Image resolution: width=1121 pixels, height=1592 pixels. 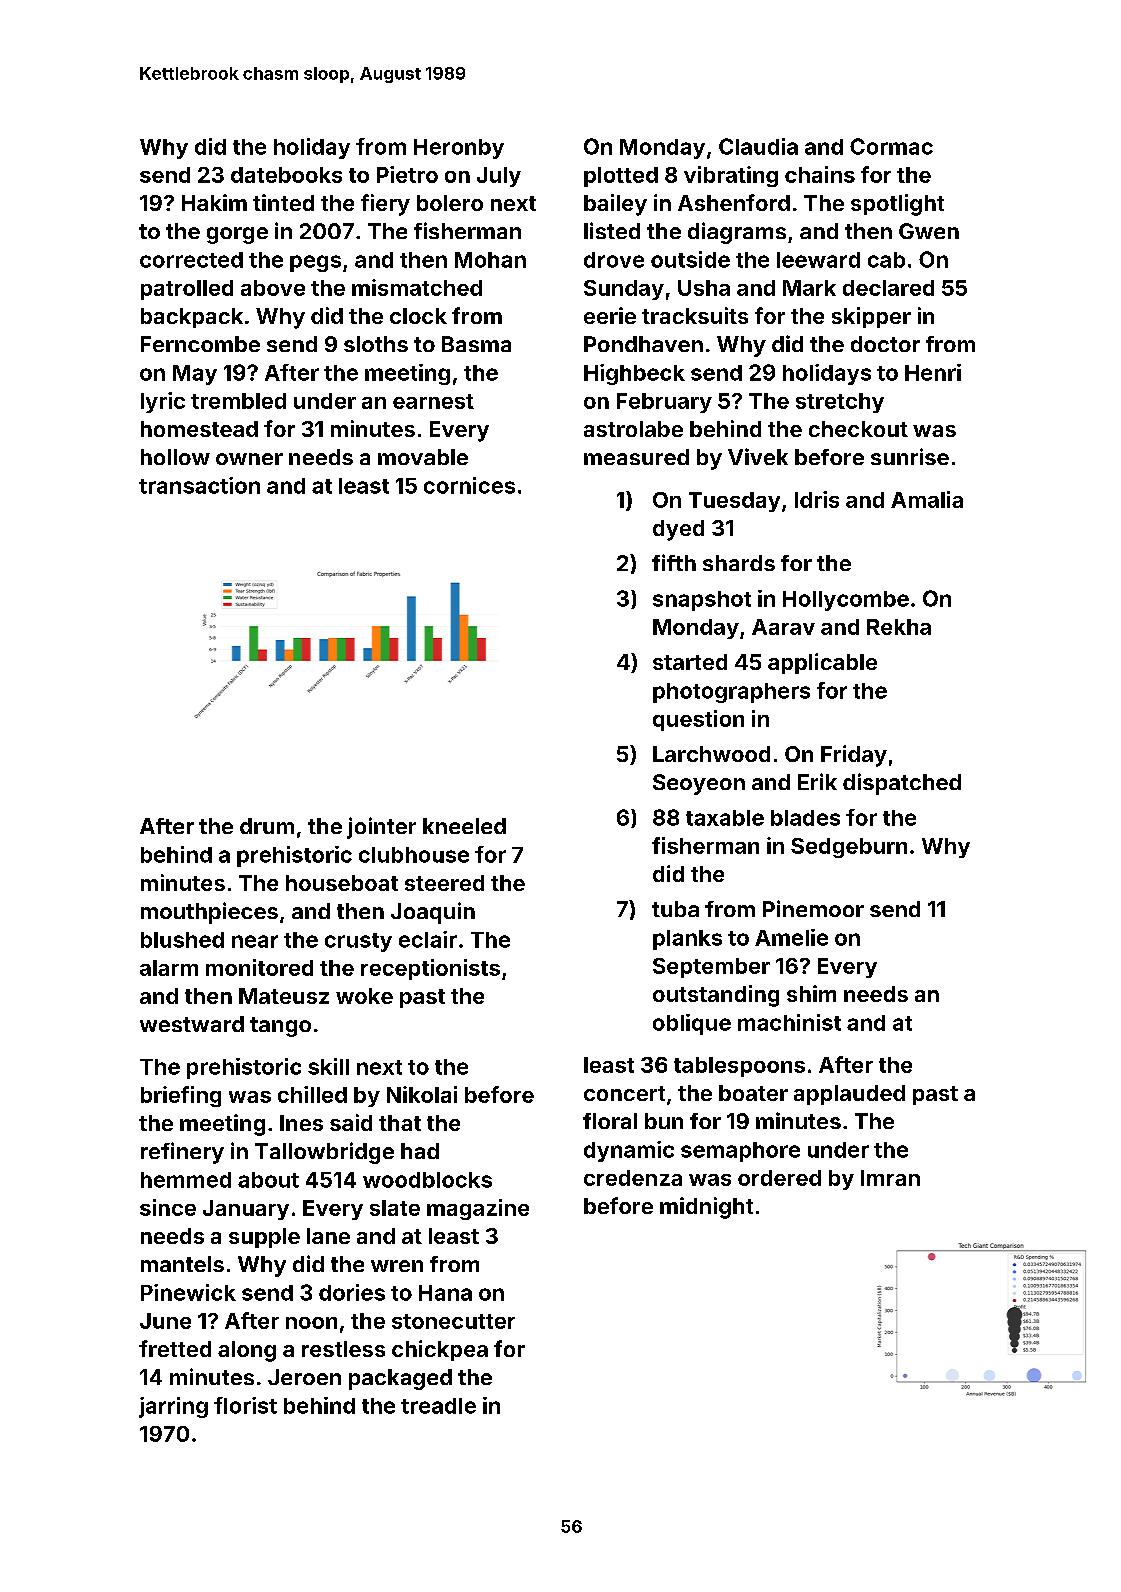 What do you see at coordinates (267, 826) in the document?
I see `drum` at bounding box center [267, 826].
